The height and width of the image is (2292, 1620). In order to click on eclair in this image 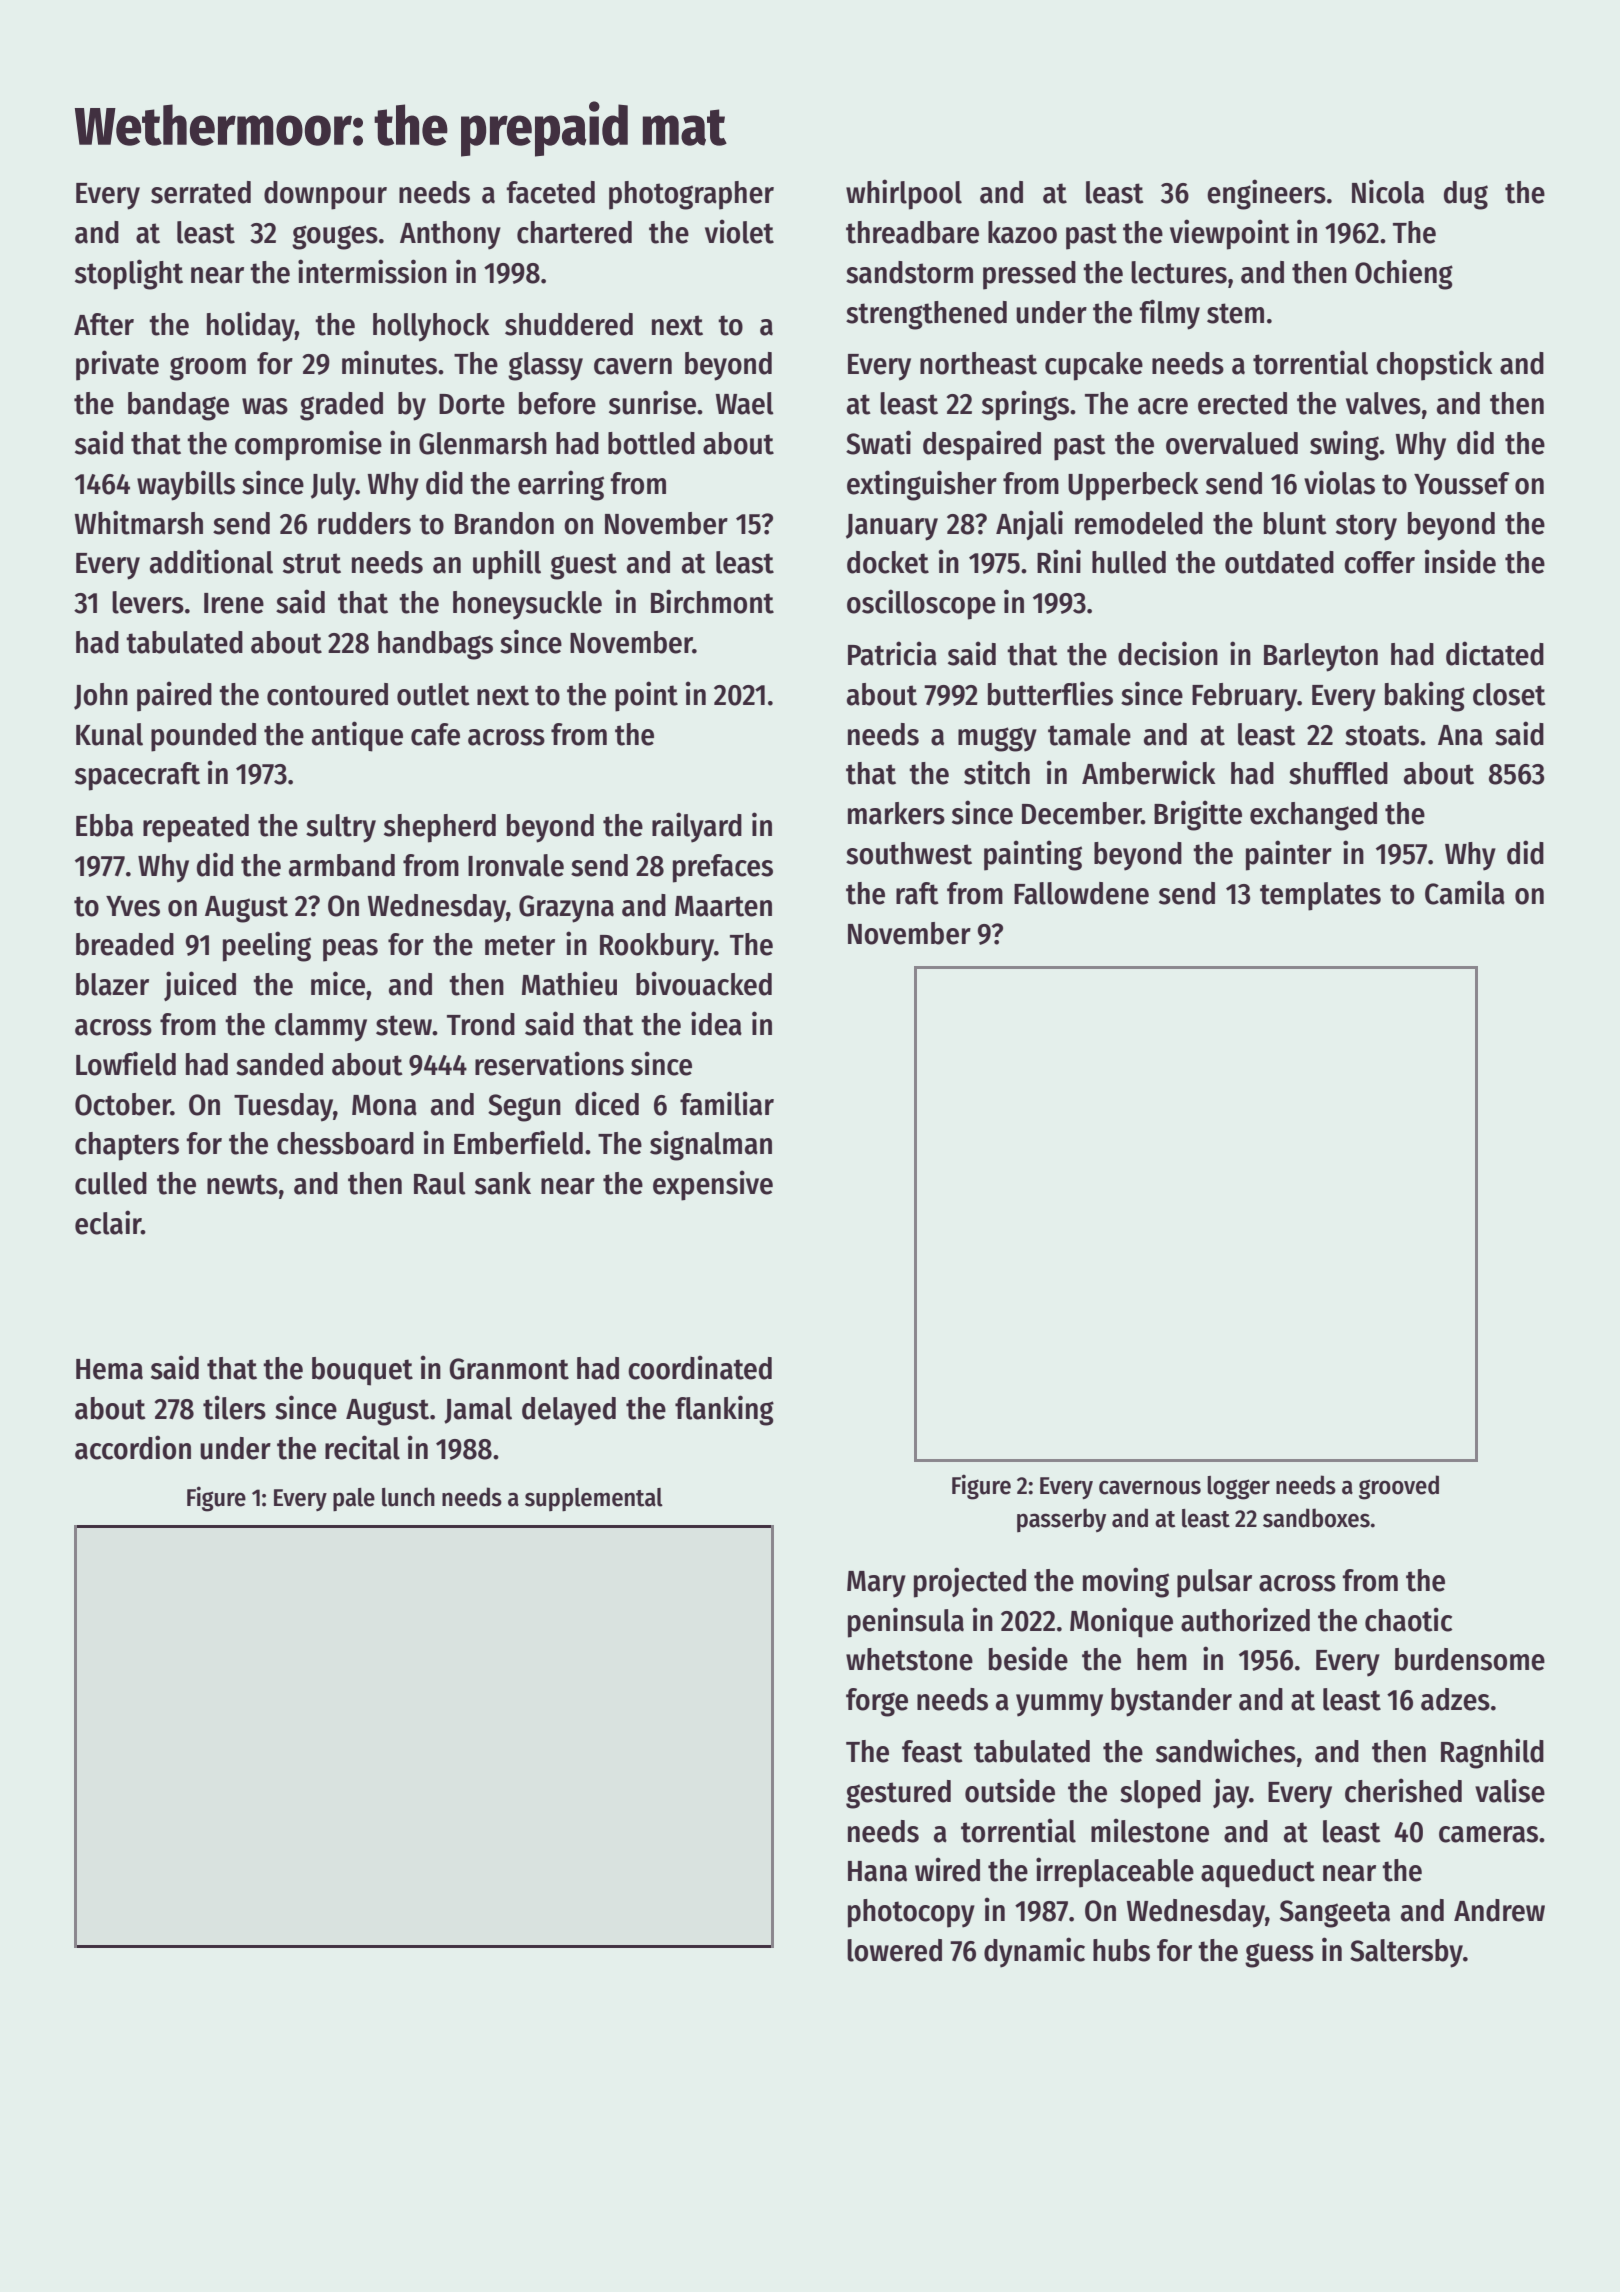, I will do `click(108, 1222)`.
